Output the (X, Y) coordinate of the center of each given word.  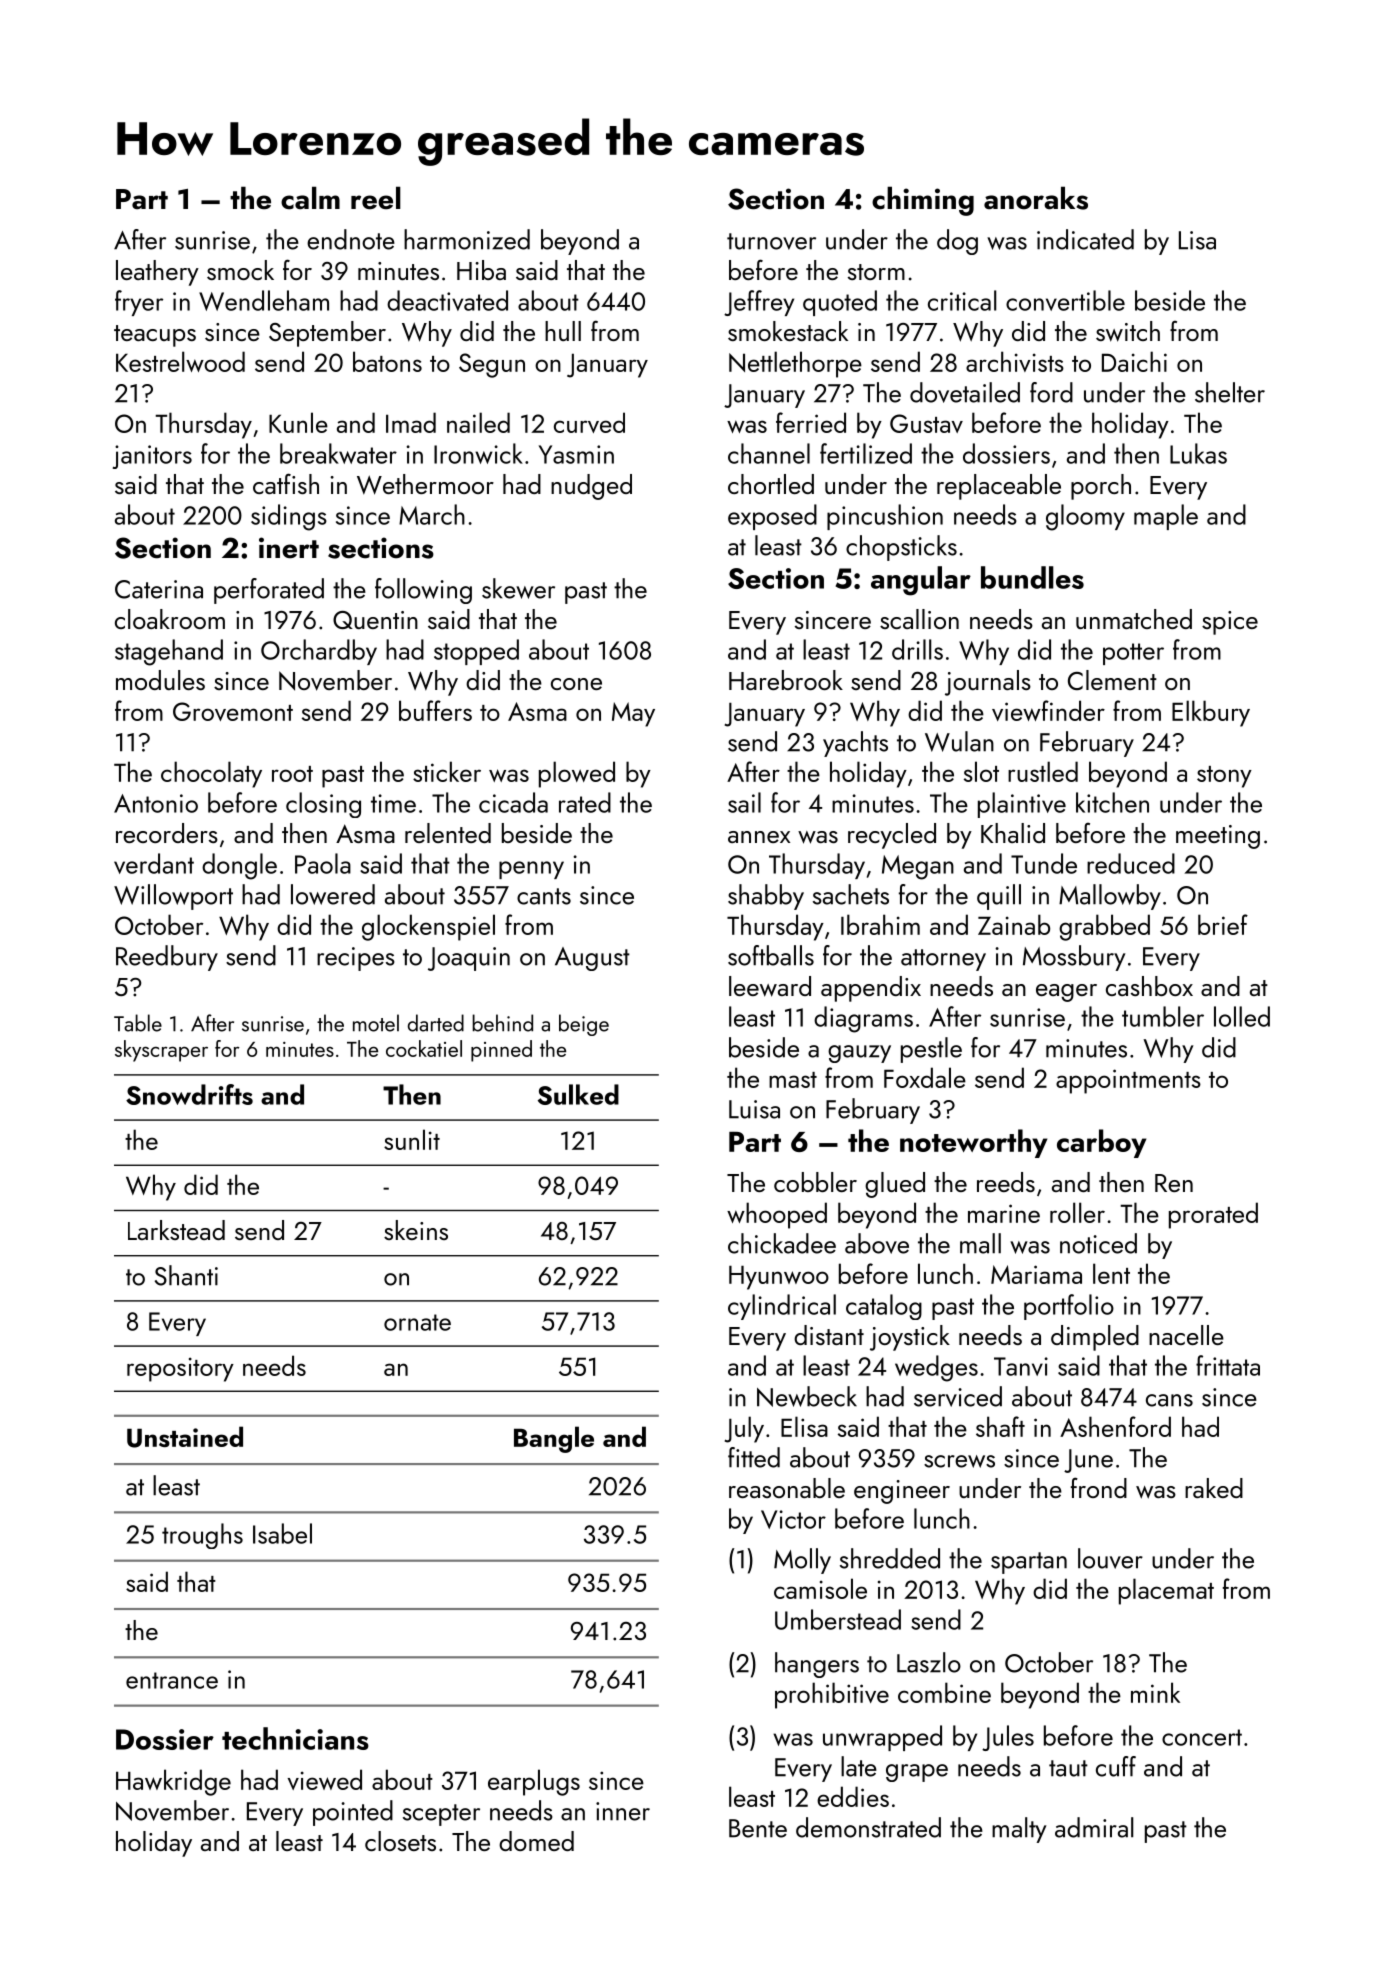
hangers (817, 1665)
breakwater (338, 453)
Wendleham (264, 300)
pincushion (885, 517)
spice (1230, 623)
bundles (1032, 577)
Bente (758, 1828)
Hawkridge (173, 1782)
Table (138, 1023)
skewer (518, 588)
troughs (202, 1536)
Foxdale (925, 1077)
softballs (771, 955)
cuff (1116, 1766)
